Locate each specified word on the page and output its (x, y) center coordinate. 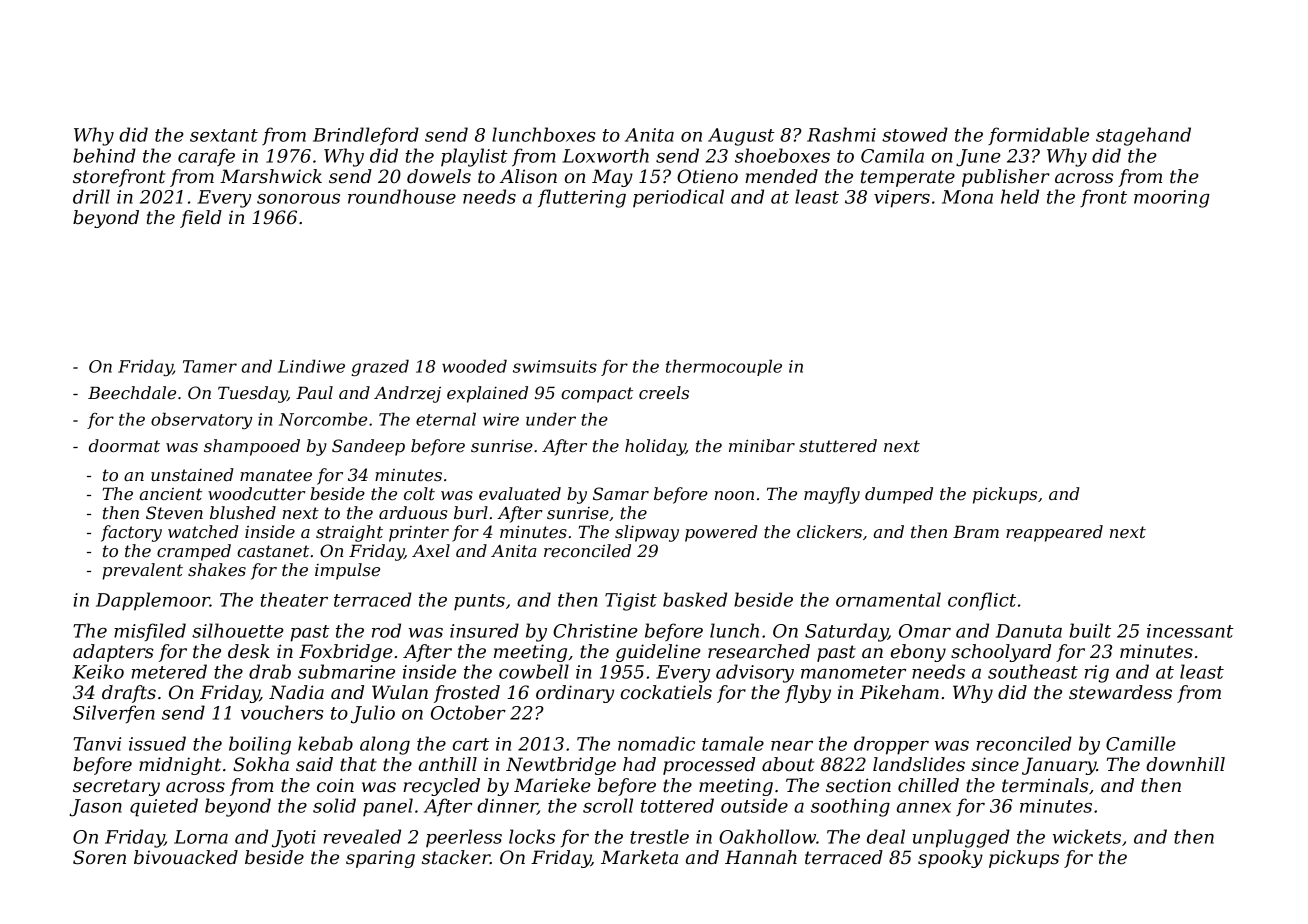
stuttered (838, 445)
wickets (1087, 836)
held (1020, 196)
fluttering (582, 198)
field (201, 219)
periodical (678, 198)
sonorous (298, 199)
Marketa (639, 857)
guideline (658, 653)
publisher (1006, 178)
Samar (621, 493)
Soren (99, 857)
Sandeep (368, 447)
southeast (1033, 671)
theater (294, 599)
